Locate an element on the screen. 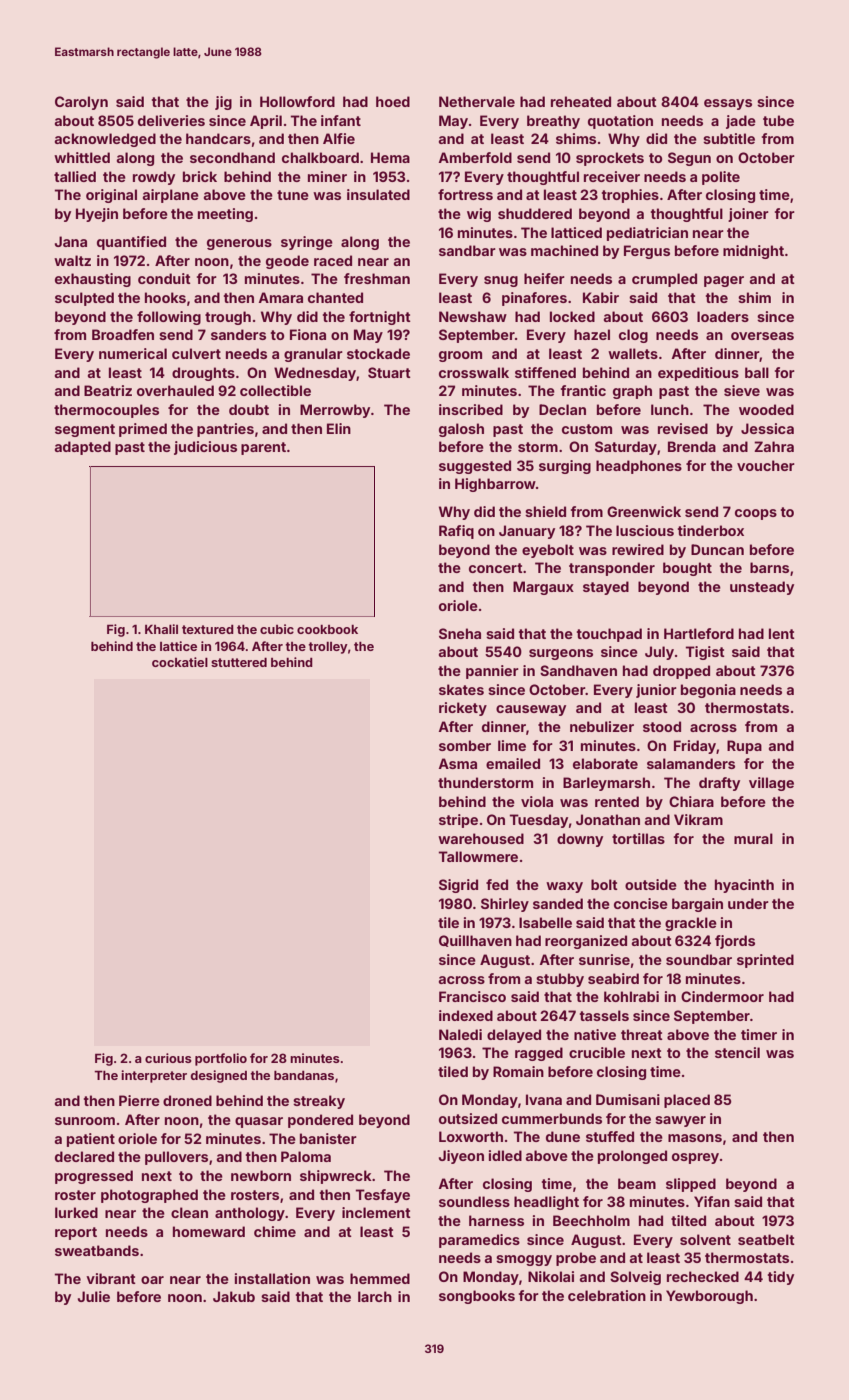 The height and width of the screenshot is (1400, 849). Greenwick is located at coordinates (644, 511).
